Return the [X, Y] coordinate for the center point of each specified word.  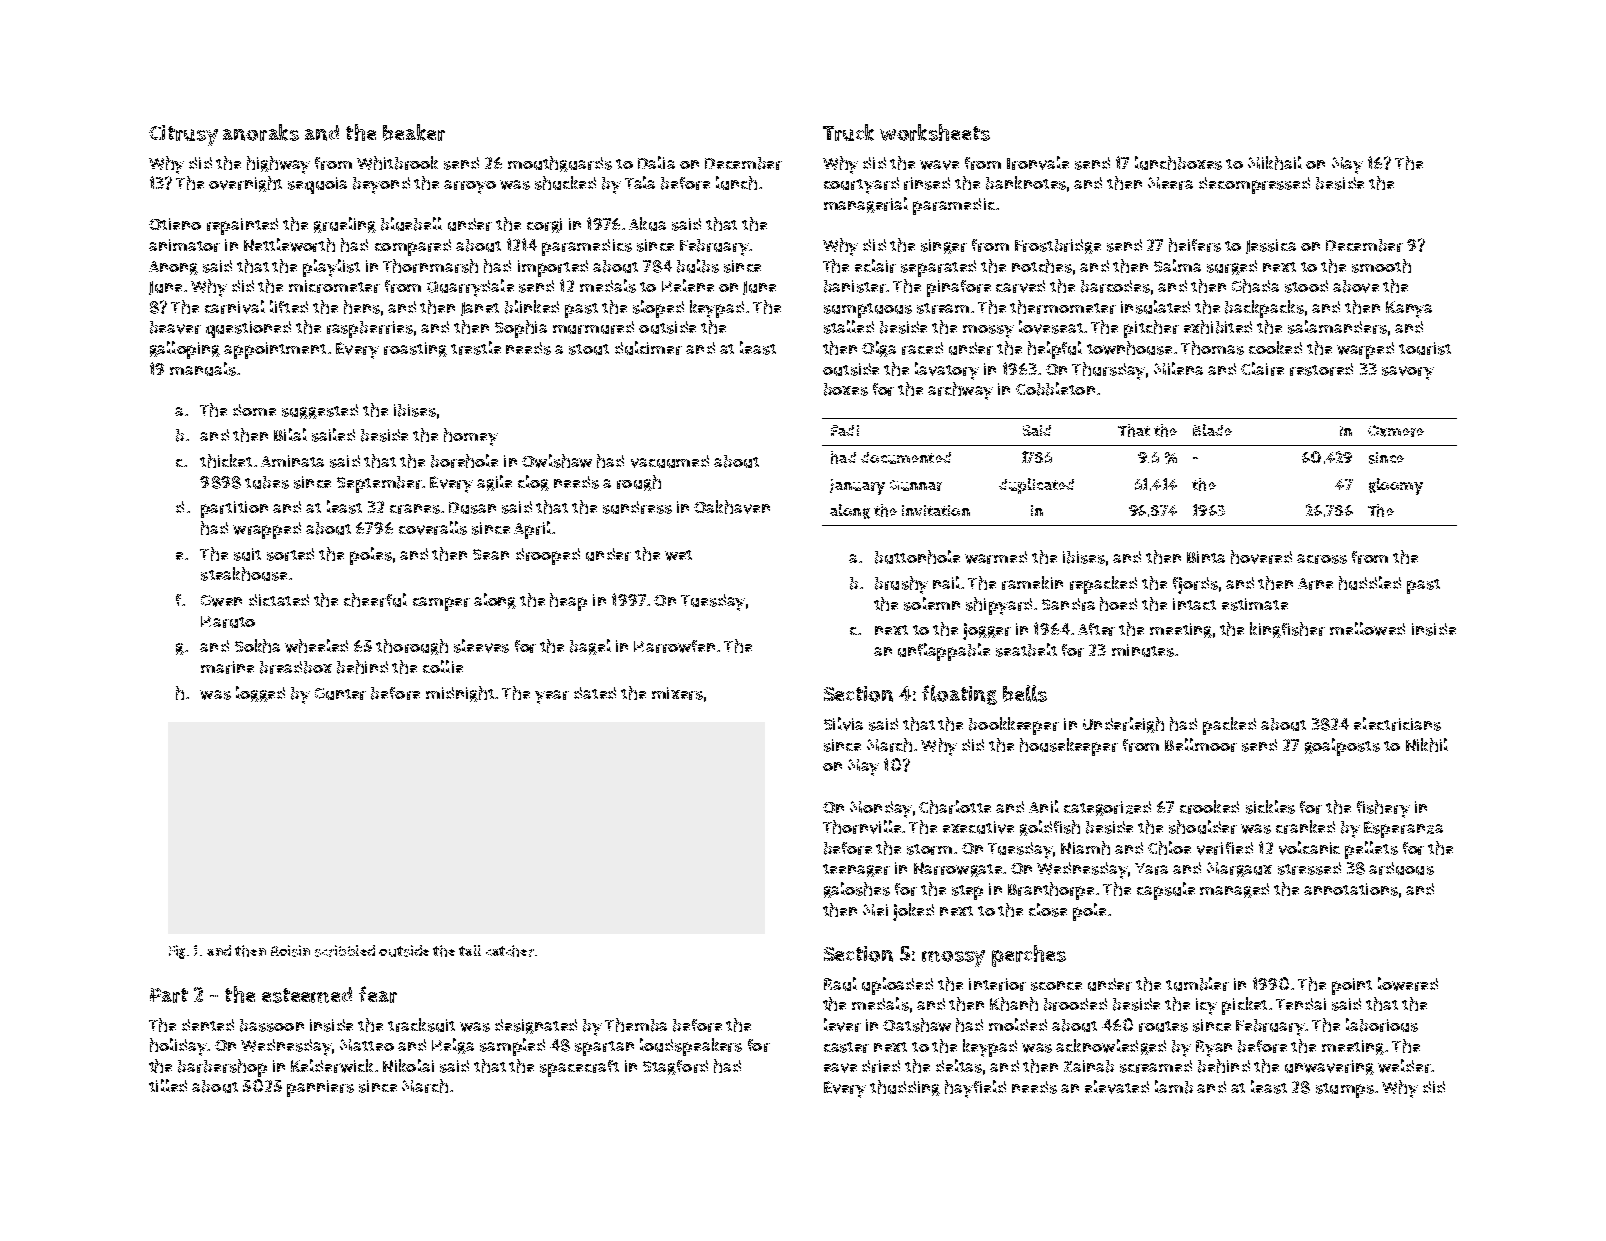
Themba [636, 1025]
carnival [235, 307]
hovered [1261, 557]
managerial [866, 205]
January [857, 487]
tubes [267, 482]
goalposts [1342, 747]
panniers [320, 1088]
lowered [1408, 984]
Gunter [340, 694]
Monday [881, 809]
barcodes [1115, 286]
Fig [177, 952]
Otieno [175, 224]
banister [855, 286]
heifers [1195, 245]
